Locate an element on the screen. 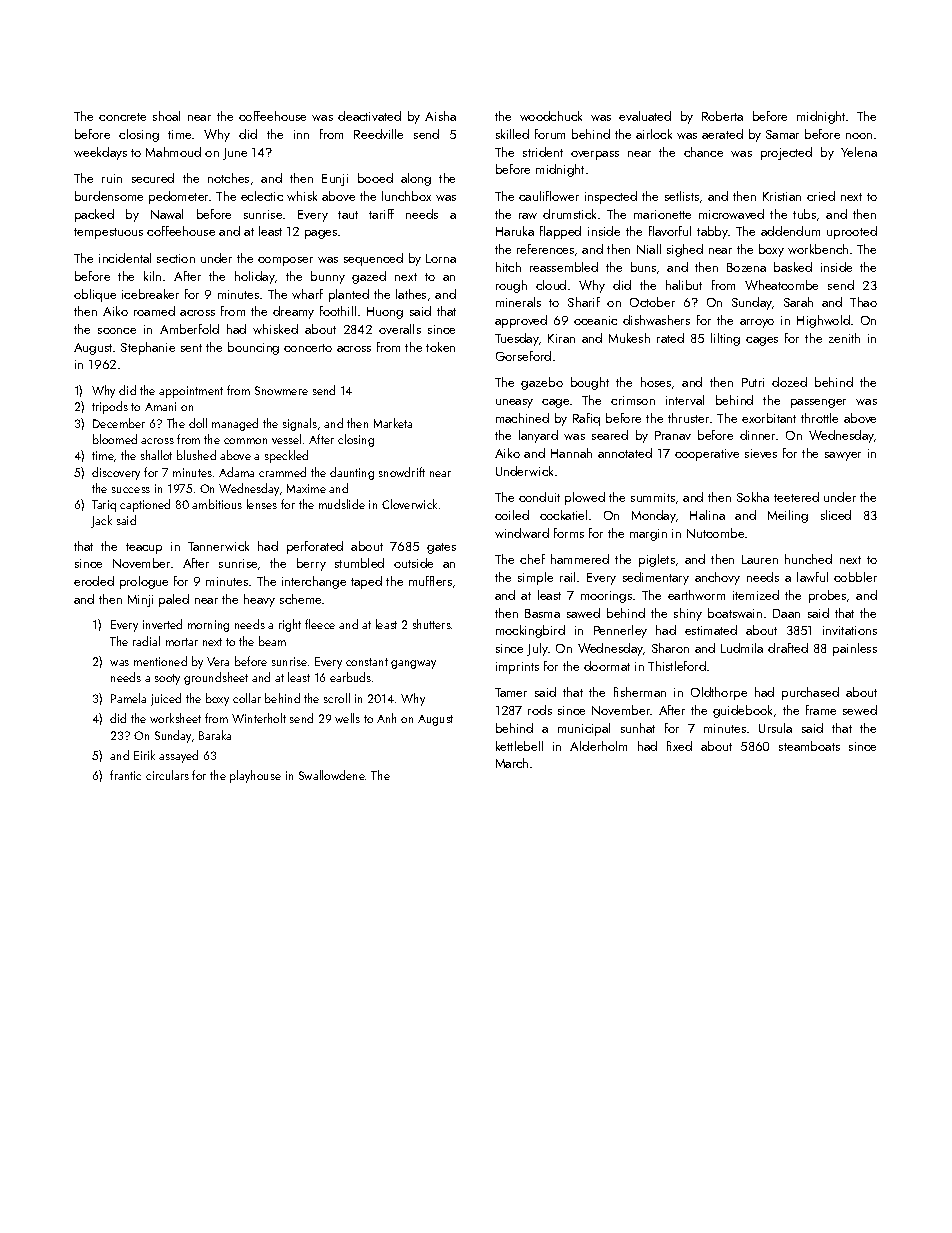 This screenshot has width=952, height=1233. thruster is located at coordinates (688, 418).
